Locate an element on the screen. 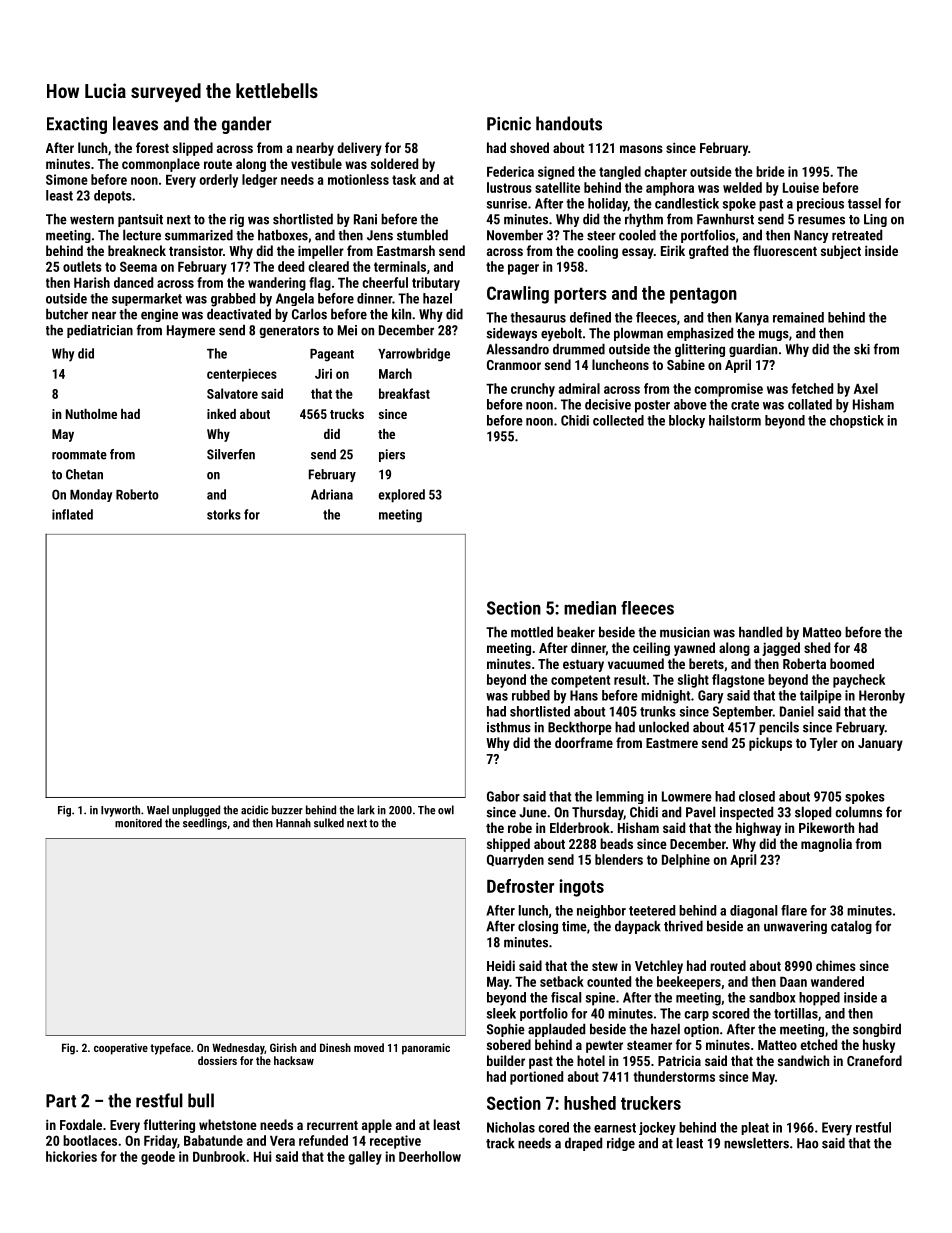 This screenshot has height=1233, width=952. Ivyworth is located at coordinates (120, 811).
